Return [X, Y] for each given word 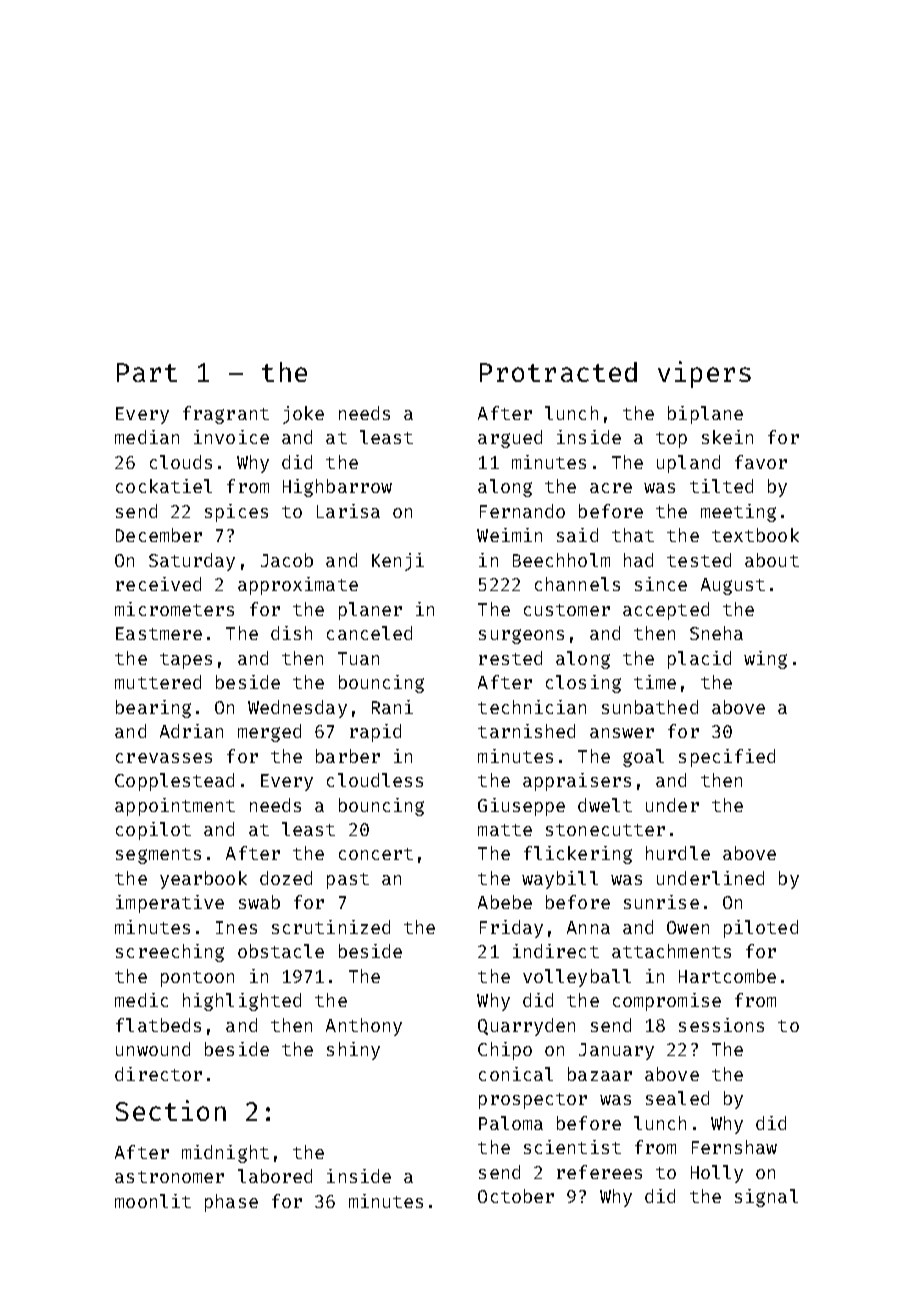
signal [766, 1198]
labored [275, 1176]
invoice [231, 437]
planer [370, 611]
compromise [667, 1002]
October [516, 1196]
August [733, 586]
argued [510, 439]
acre [611, 488]
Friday [511, 929]
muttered [158, 682]
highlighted [242, 1002]
